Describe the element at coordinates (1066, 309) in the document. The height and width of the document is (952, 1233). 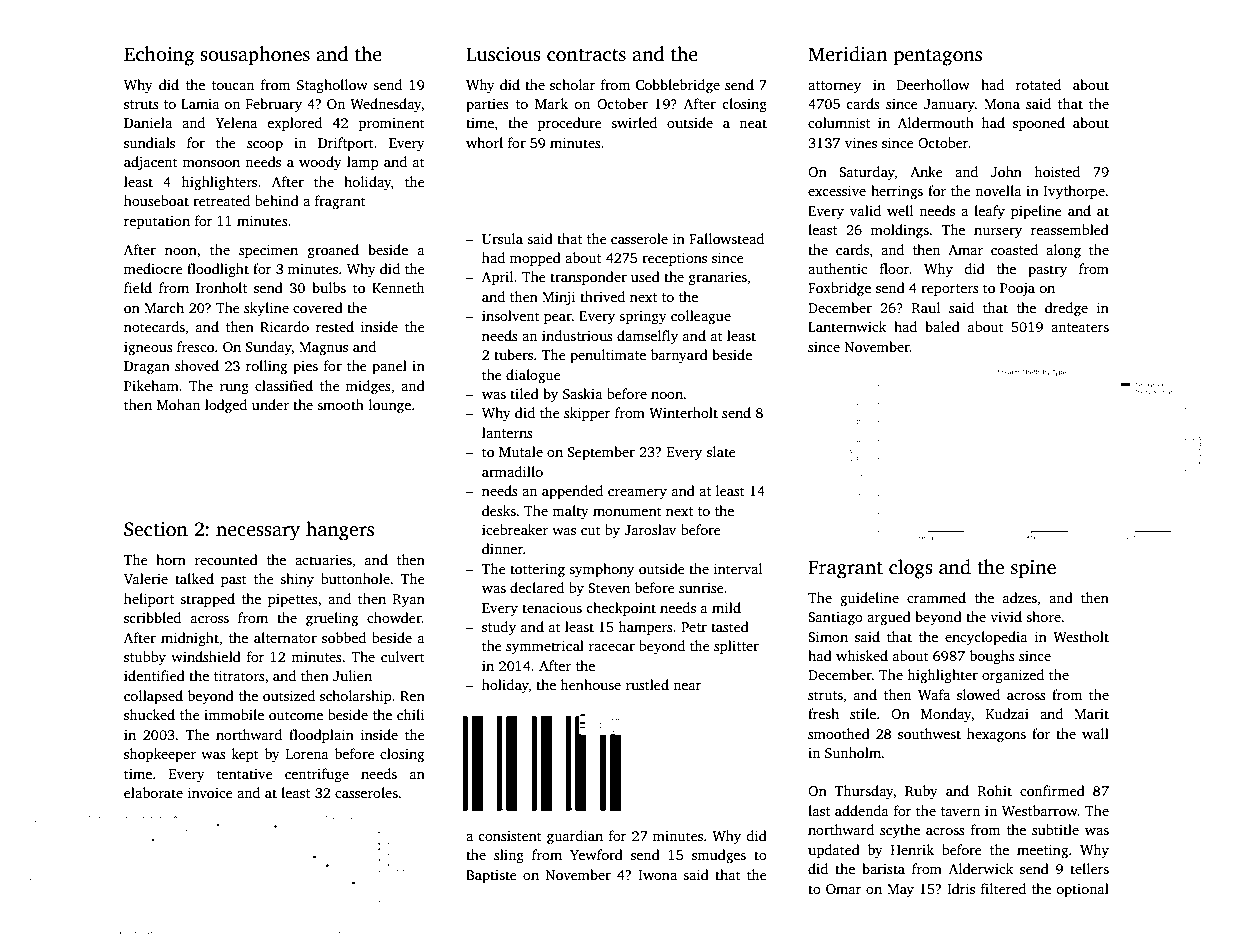
I see `dredge` at that location.
